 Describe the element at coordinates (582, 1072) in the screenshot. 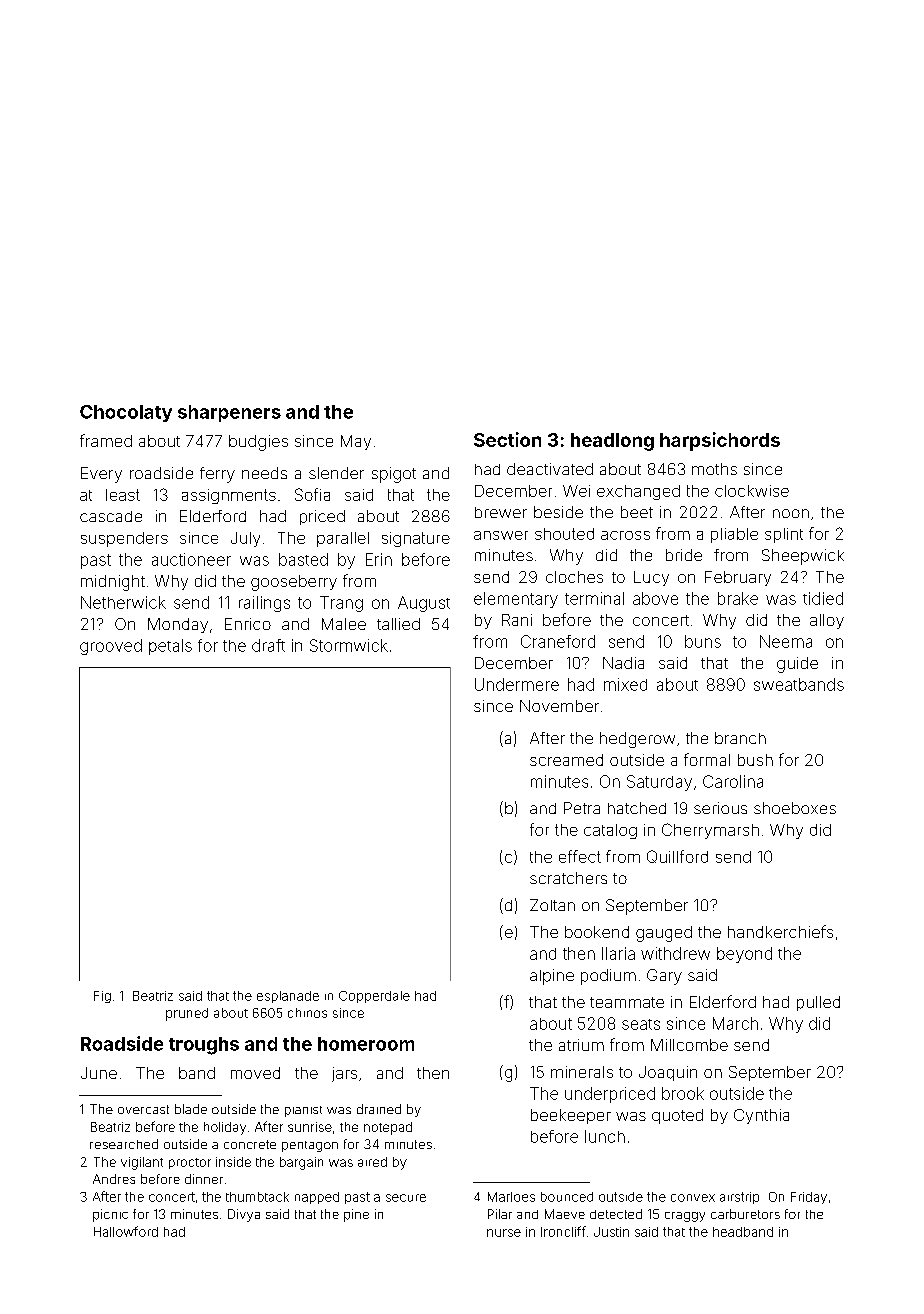

I see `minerals` at that location.
